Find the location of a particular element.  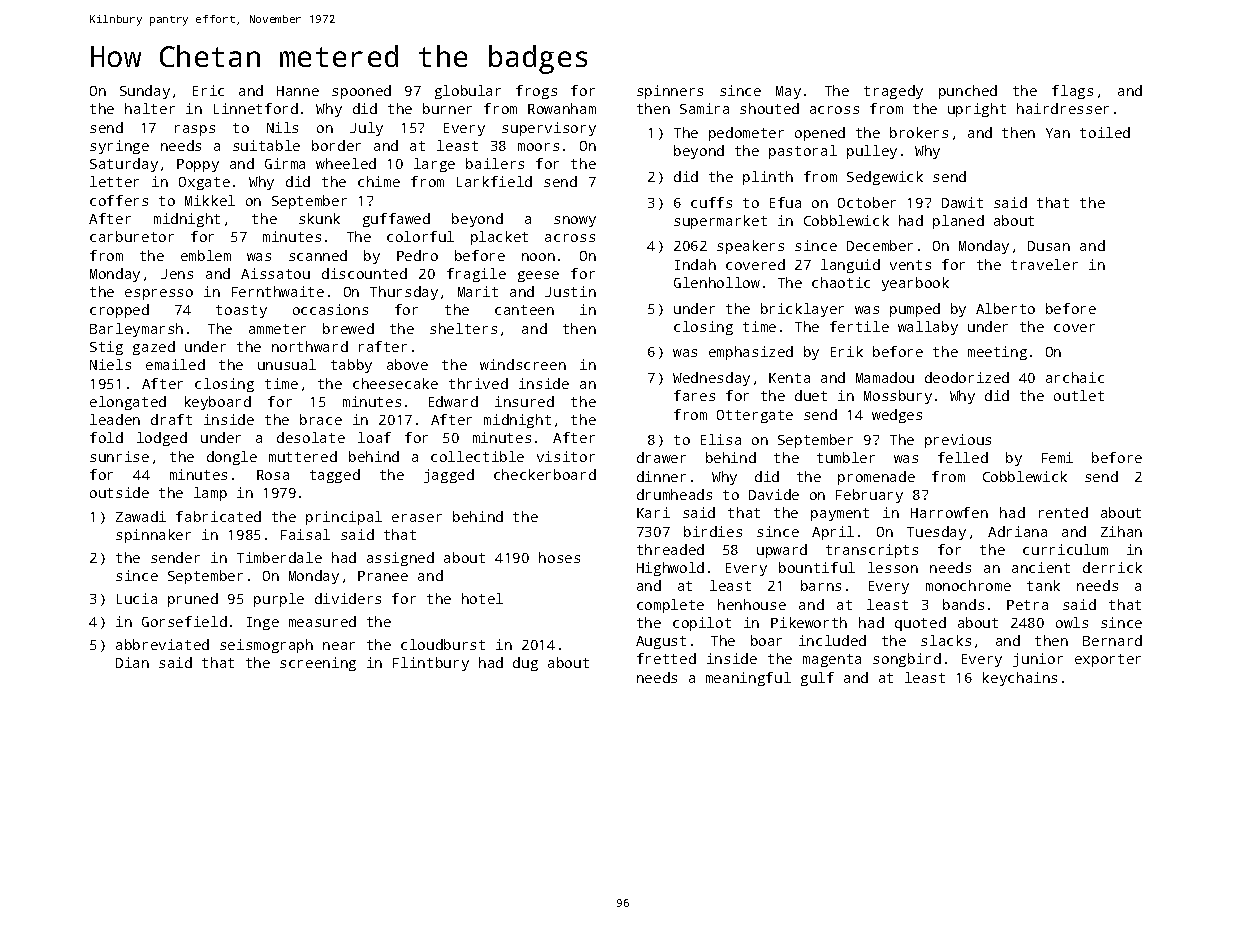

keychains is located at coordinates (1020, 679).
